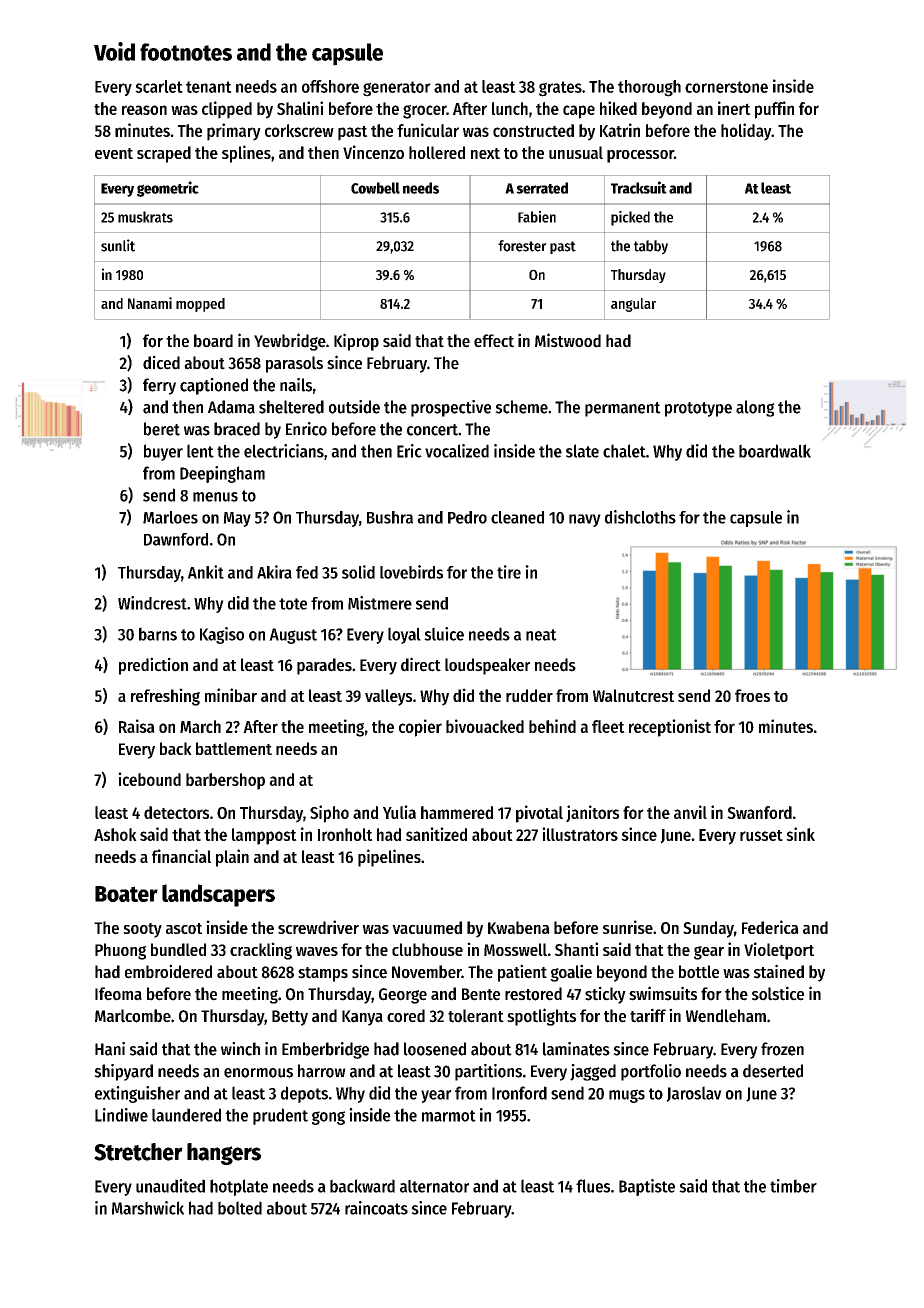  What do you see at coordinates (329, 814) in the page?
I see `Sipho` at bounding box center [329, 814].
